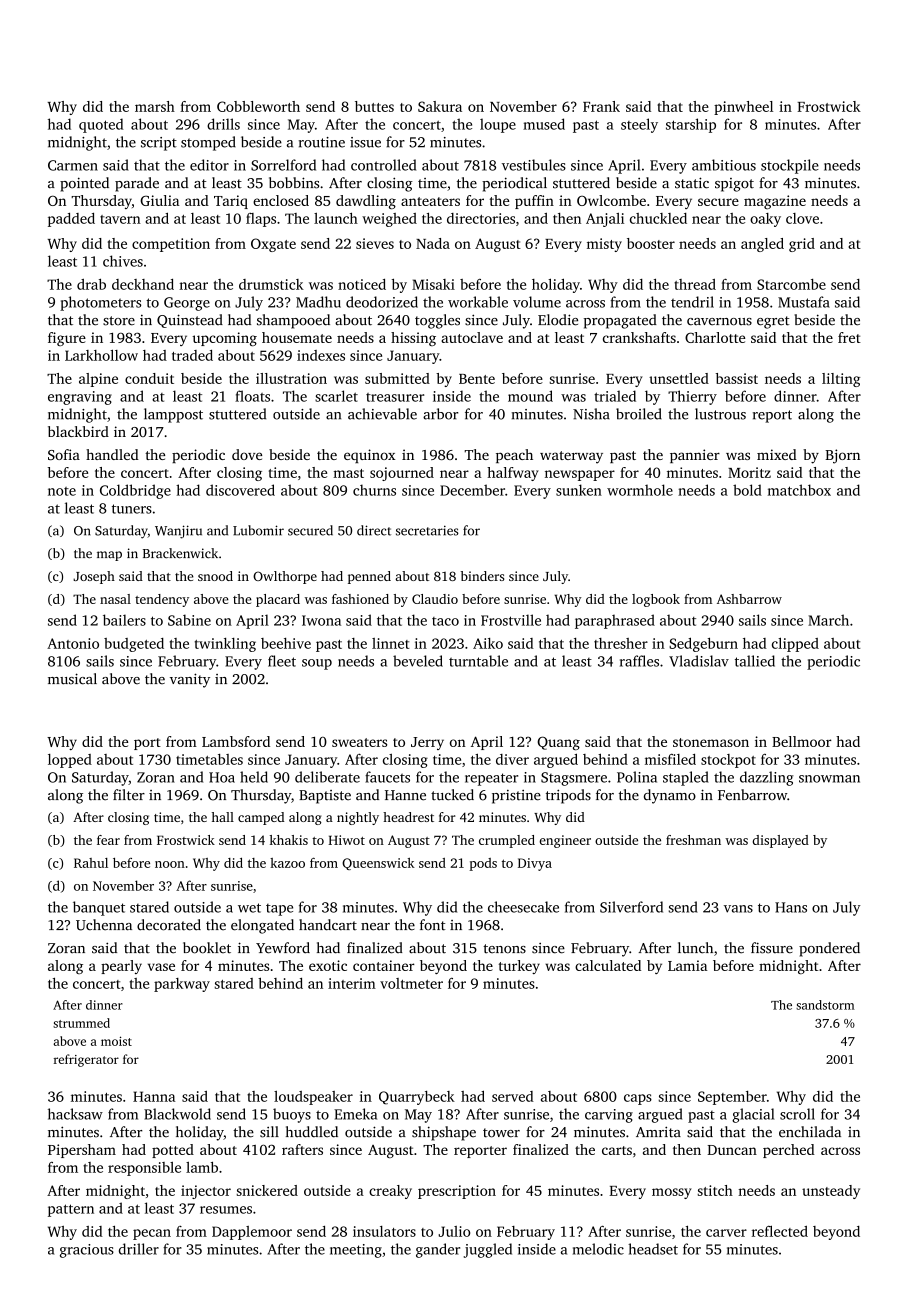 The height and width of the screenshot is (1316, 908). What do you see at coordinates (749, 472) in the screenshot?
I see `Moritz` at bounding box center [749, 472].
